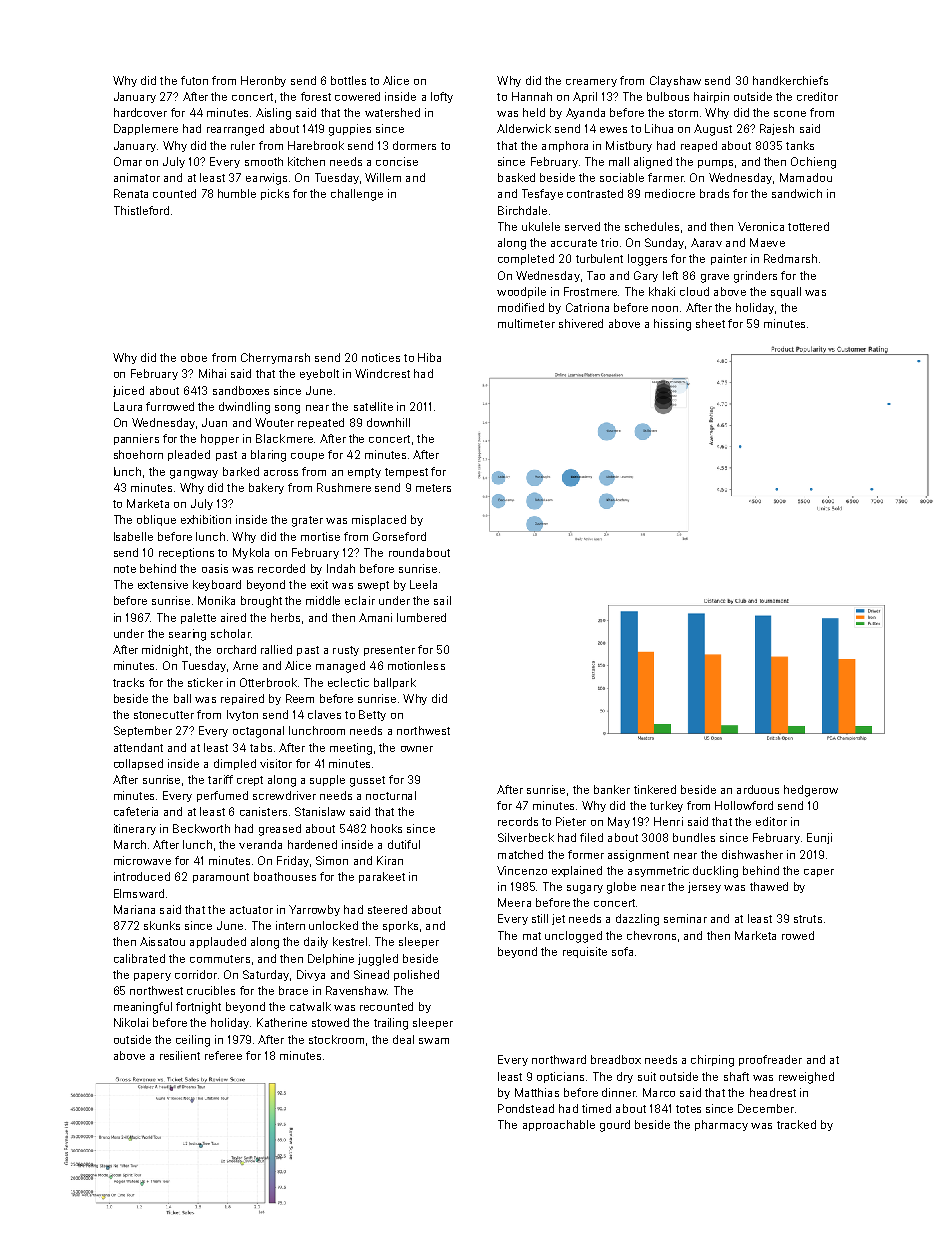 This page has height=1233, width=952. I want to click on approachable, so click(559, 1125).
